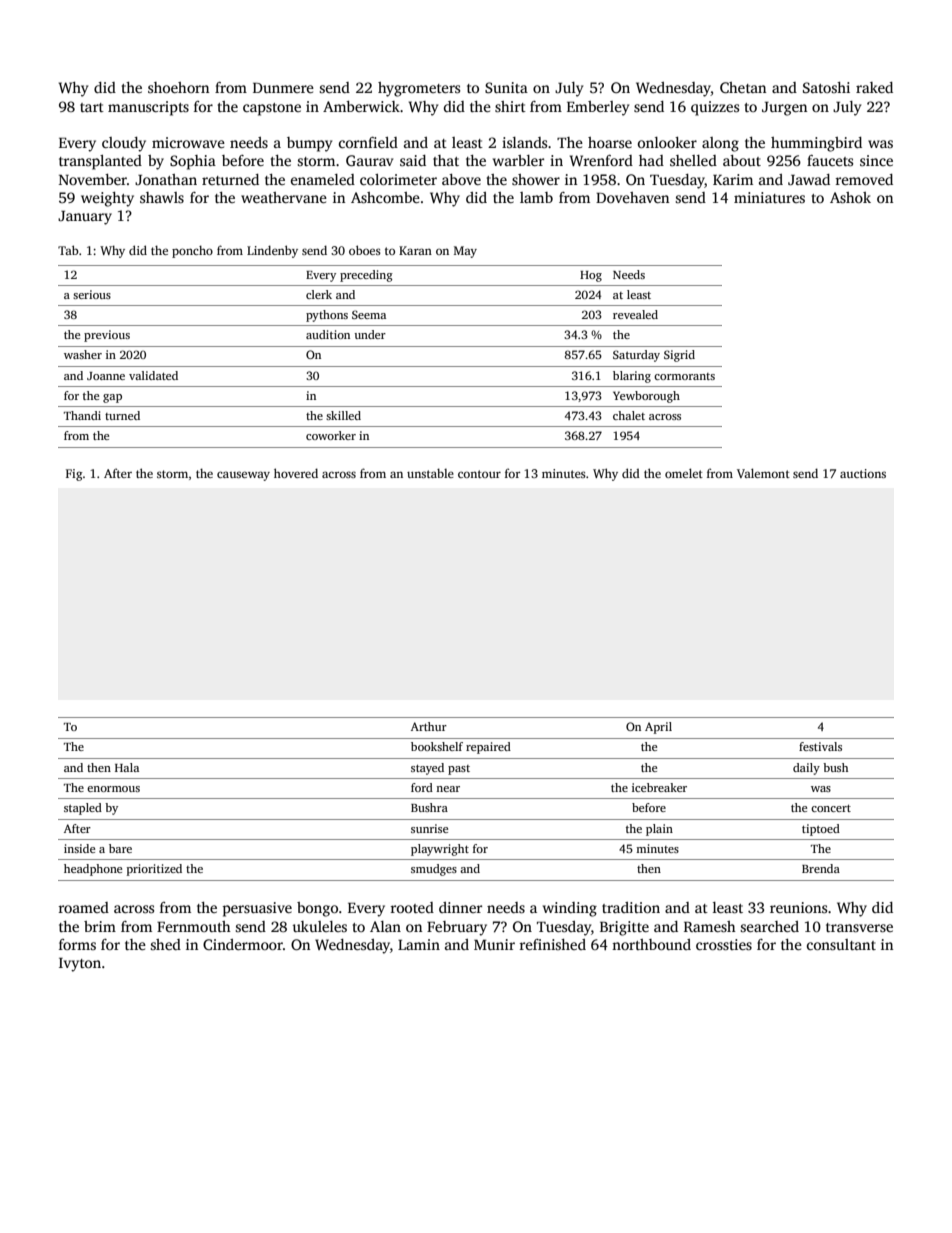  I want to click on cormorants, so click(684, 376).
